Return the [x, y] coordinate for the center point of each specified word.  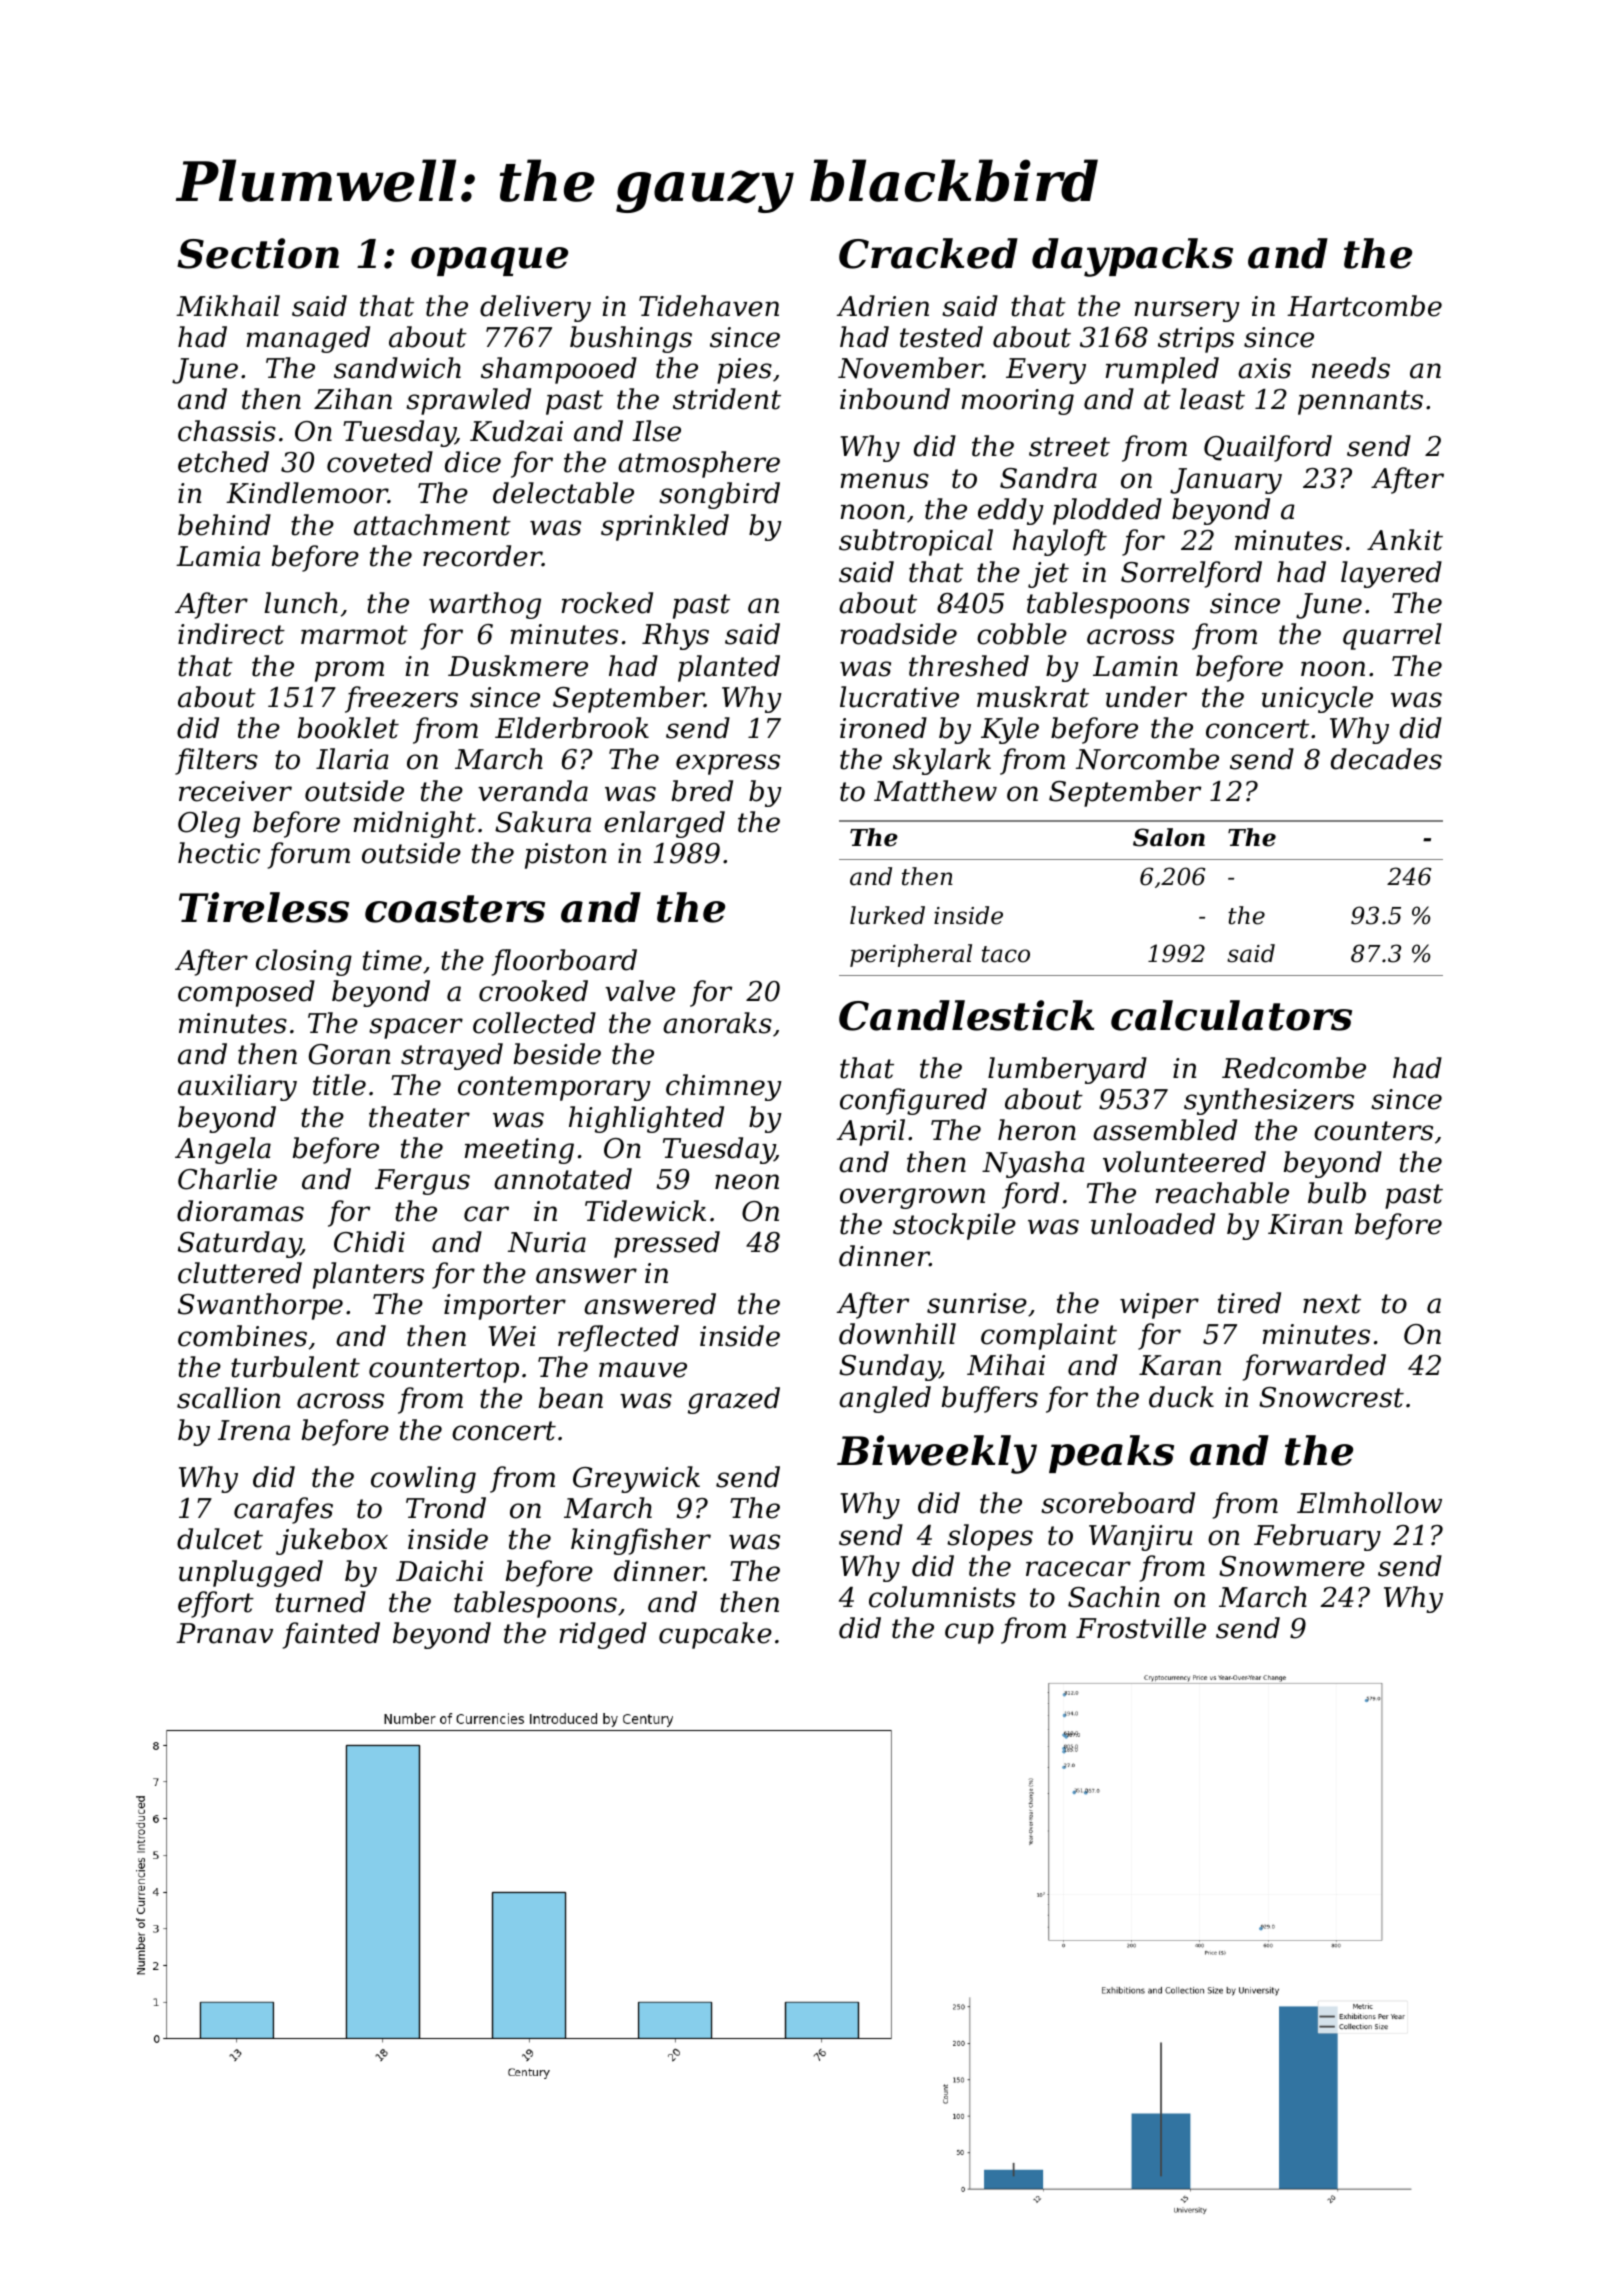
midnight [415, 824]
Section [258, 253]
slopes [990, 1537]
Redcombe [1294, 1068]
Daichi [440, 1571]
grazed [734, 1400]
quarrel [1392, 636]
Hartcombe [1364, 306]
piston [565, 856]
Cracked [928, 253]
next [1332, 1304]
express [728, 764]
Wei [512, 1336]
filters [216, 761]
